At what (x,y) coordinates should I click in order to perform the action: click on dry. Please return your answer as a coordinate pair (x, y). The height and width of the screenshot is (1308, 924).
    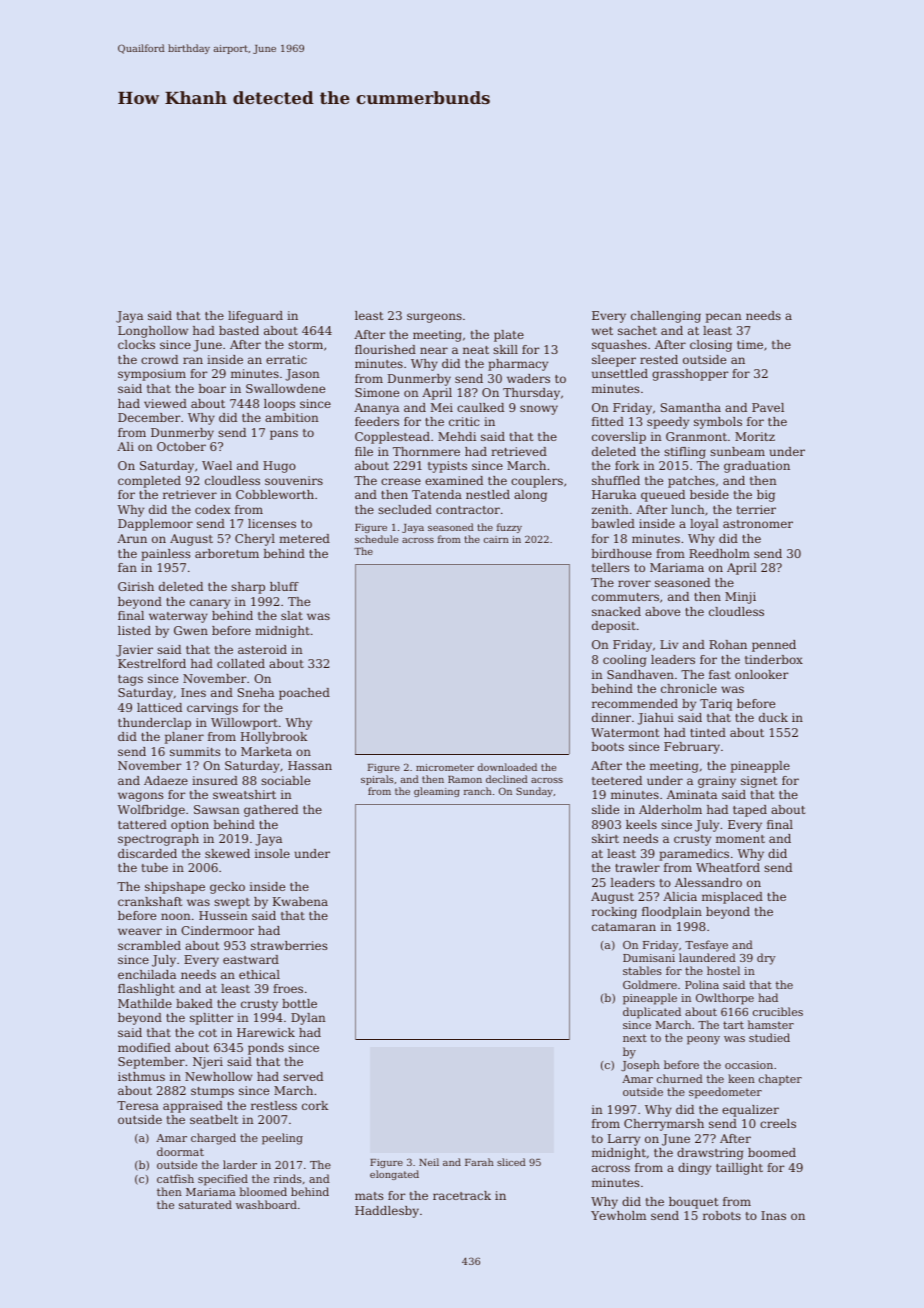
    Looking at the image, I should click on (766, 959).
